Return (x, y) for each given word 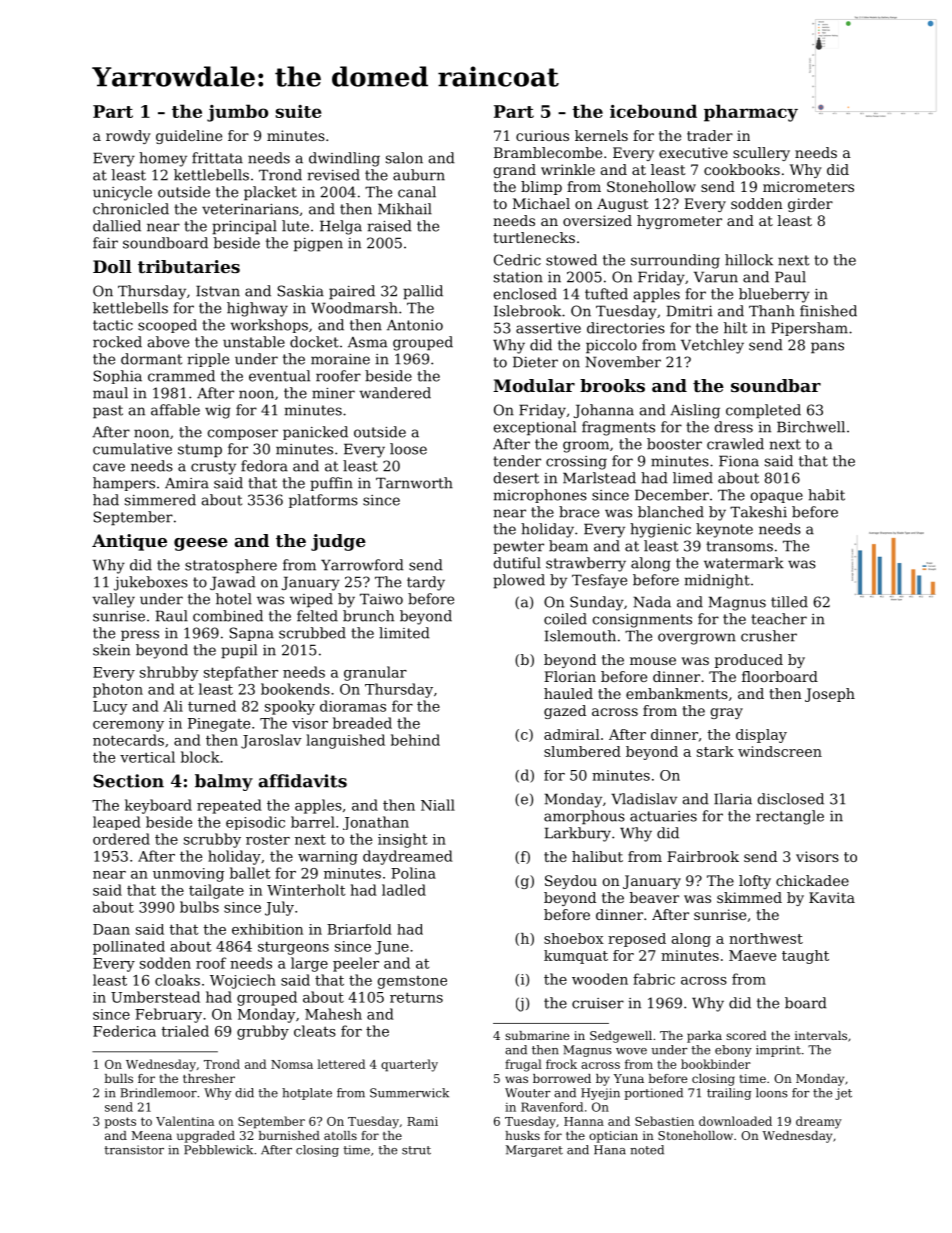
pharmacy (751, 113)
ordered (121, 839)
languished (345, 741)
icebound (653, 111)
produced (749, 661)
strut (416, 1150)
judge (338, 542)
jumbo (237, 113)
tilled (789, 602)
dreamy (819, 1122)
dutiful (517, 563)
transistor (134, 1150)
